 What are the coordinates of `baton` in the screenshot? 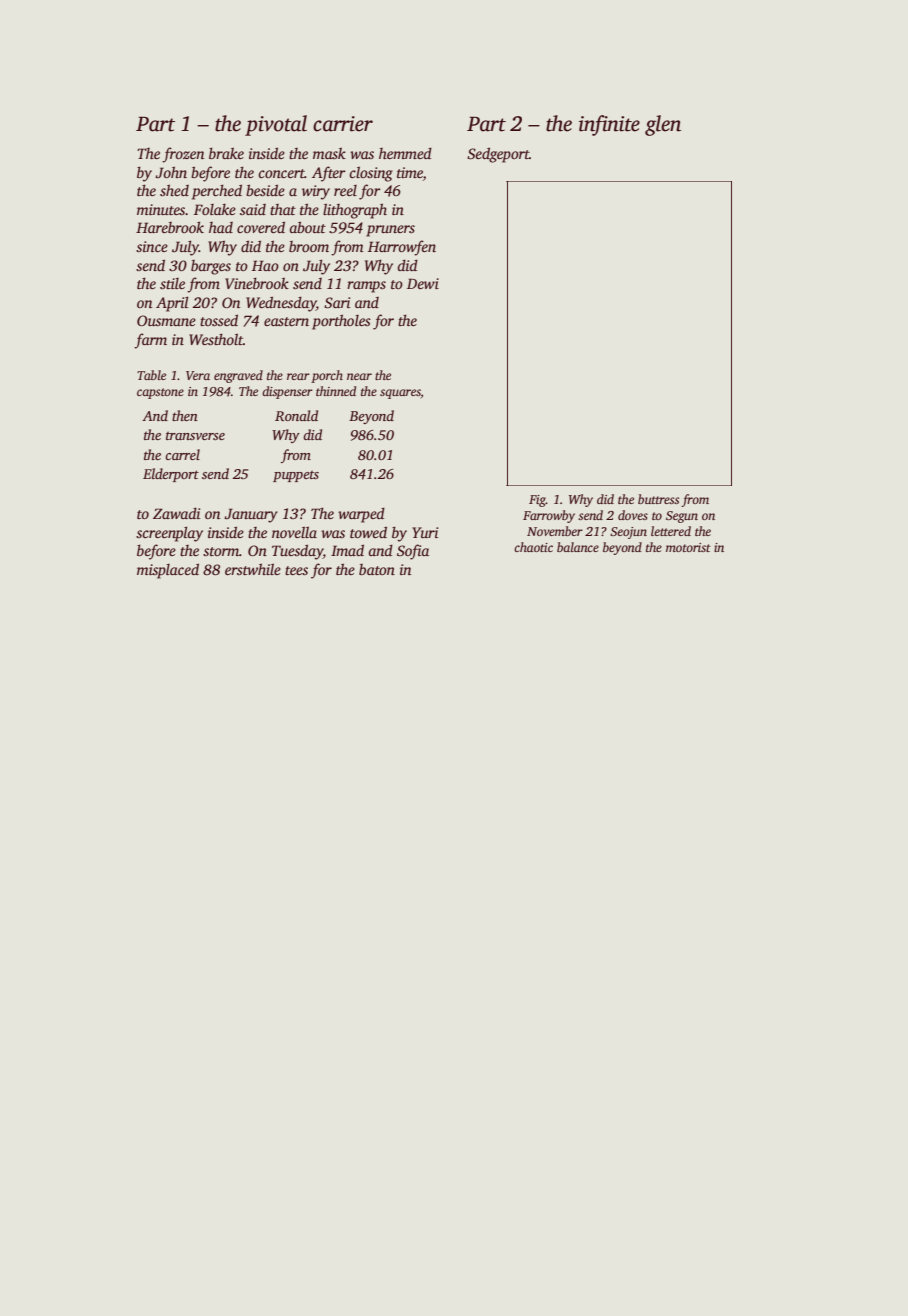 It's located at (377, 569).
